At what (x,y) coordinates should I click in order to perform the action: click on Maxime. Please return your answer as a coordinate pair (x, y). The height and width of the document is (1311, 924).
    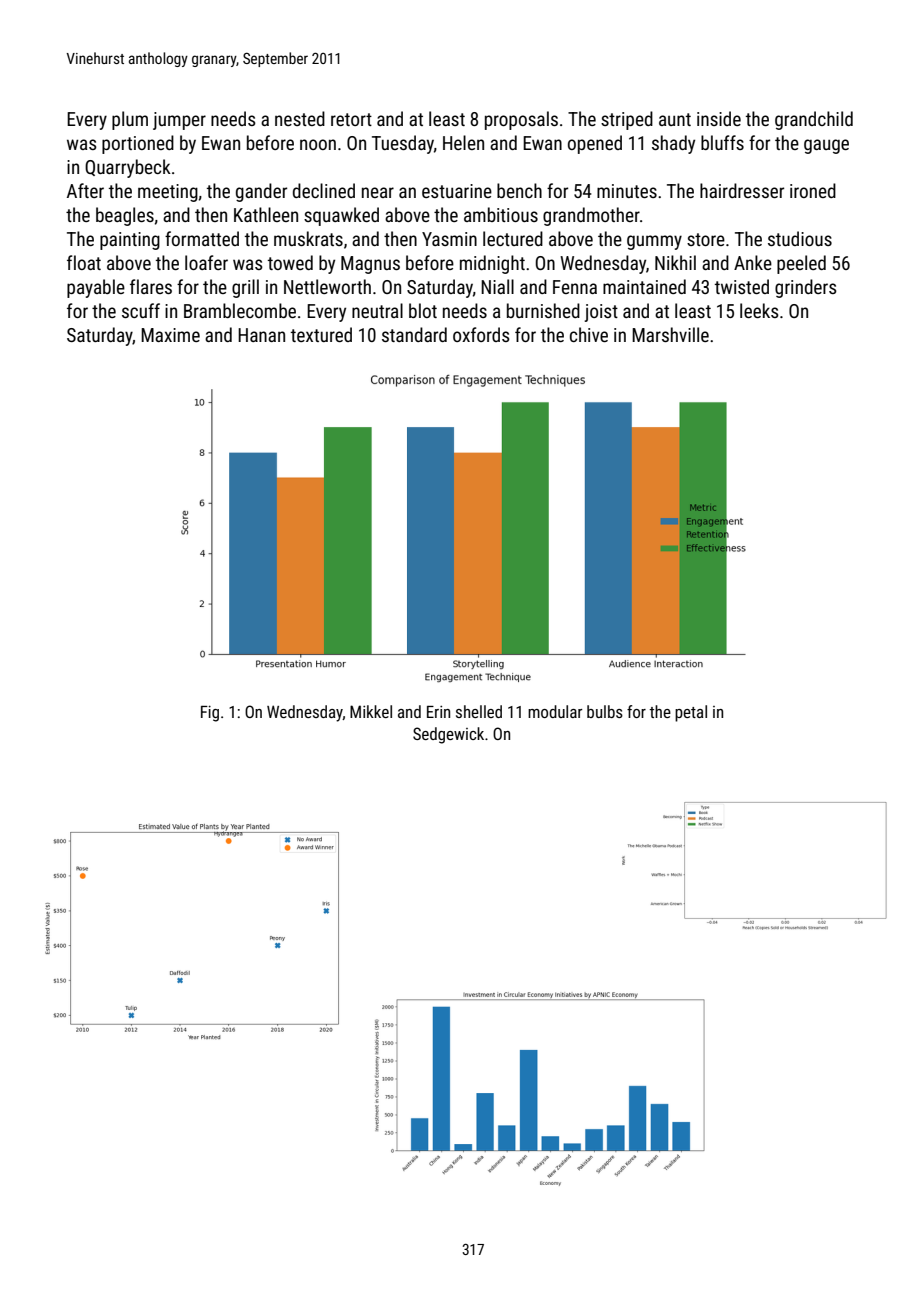
    Looking at the image, I should click on (170, 335).
